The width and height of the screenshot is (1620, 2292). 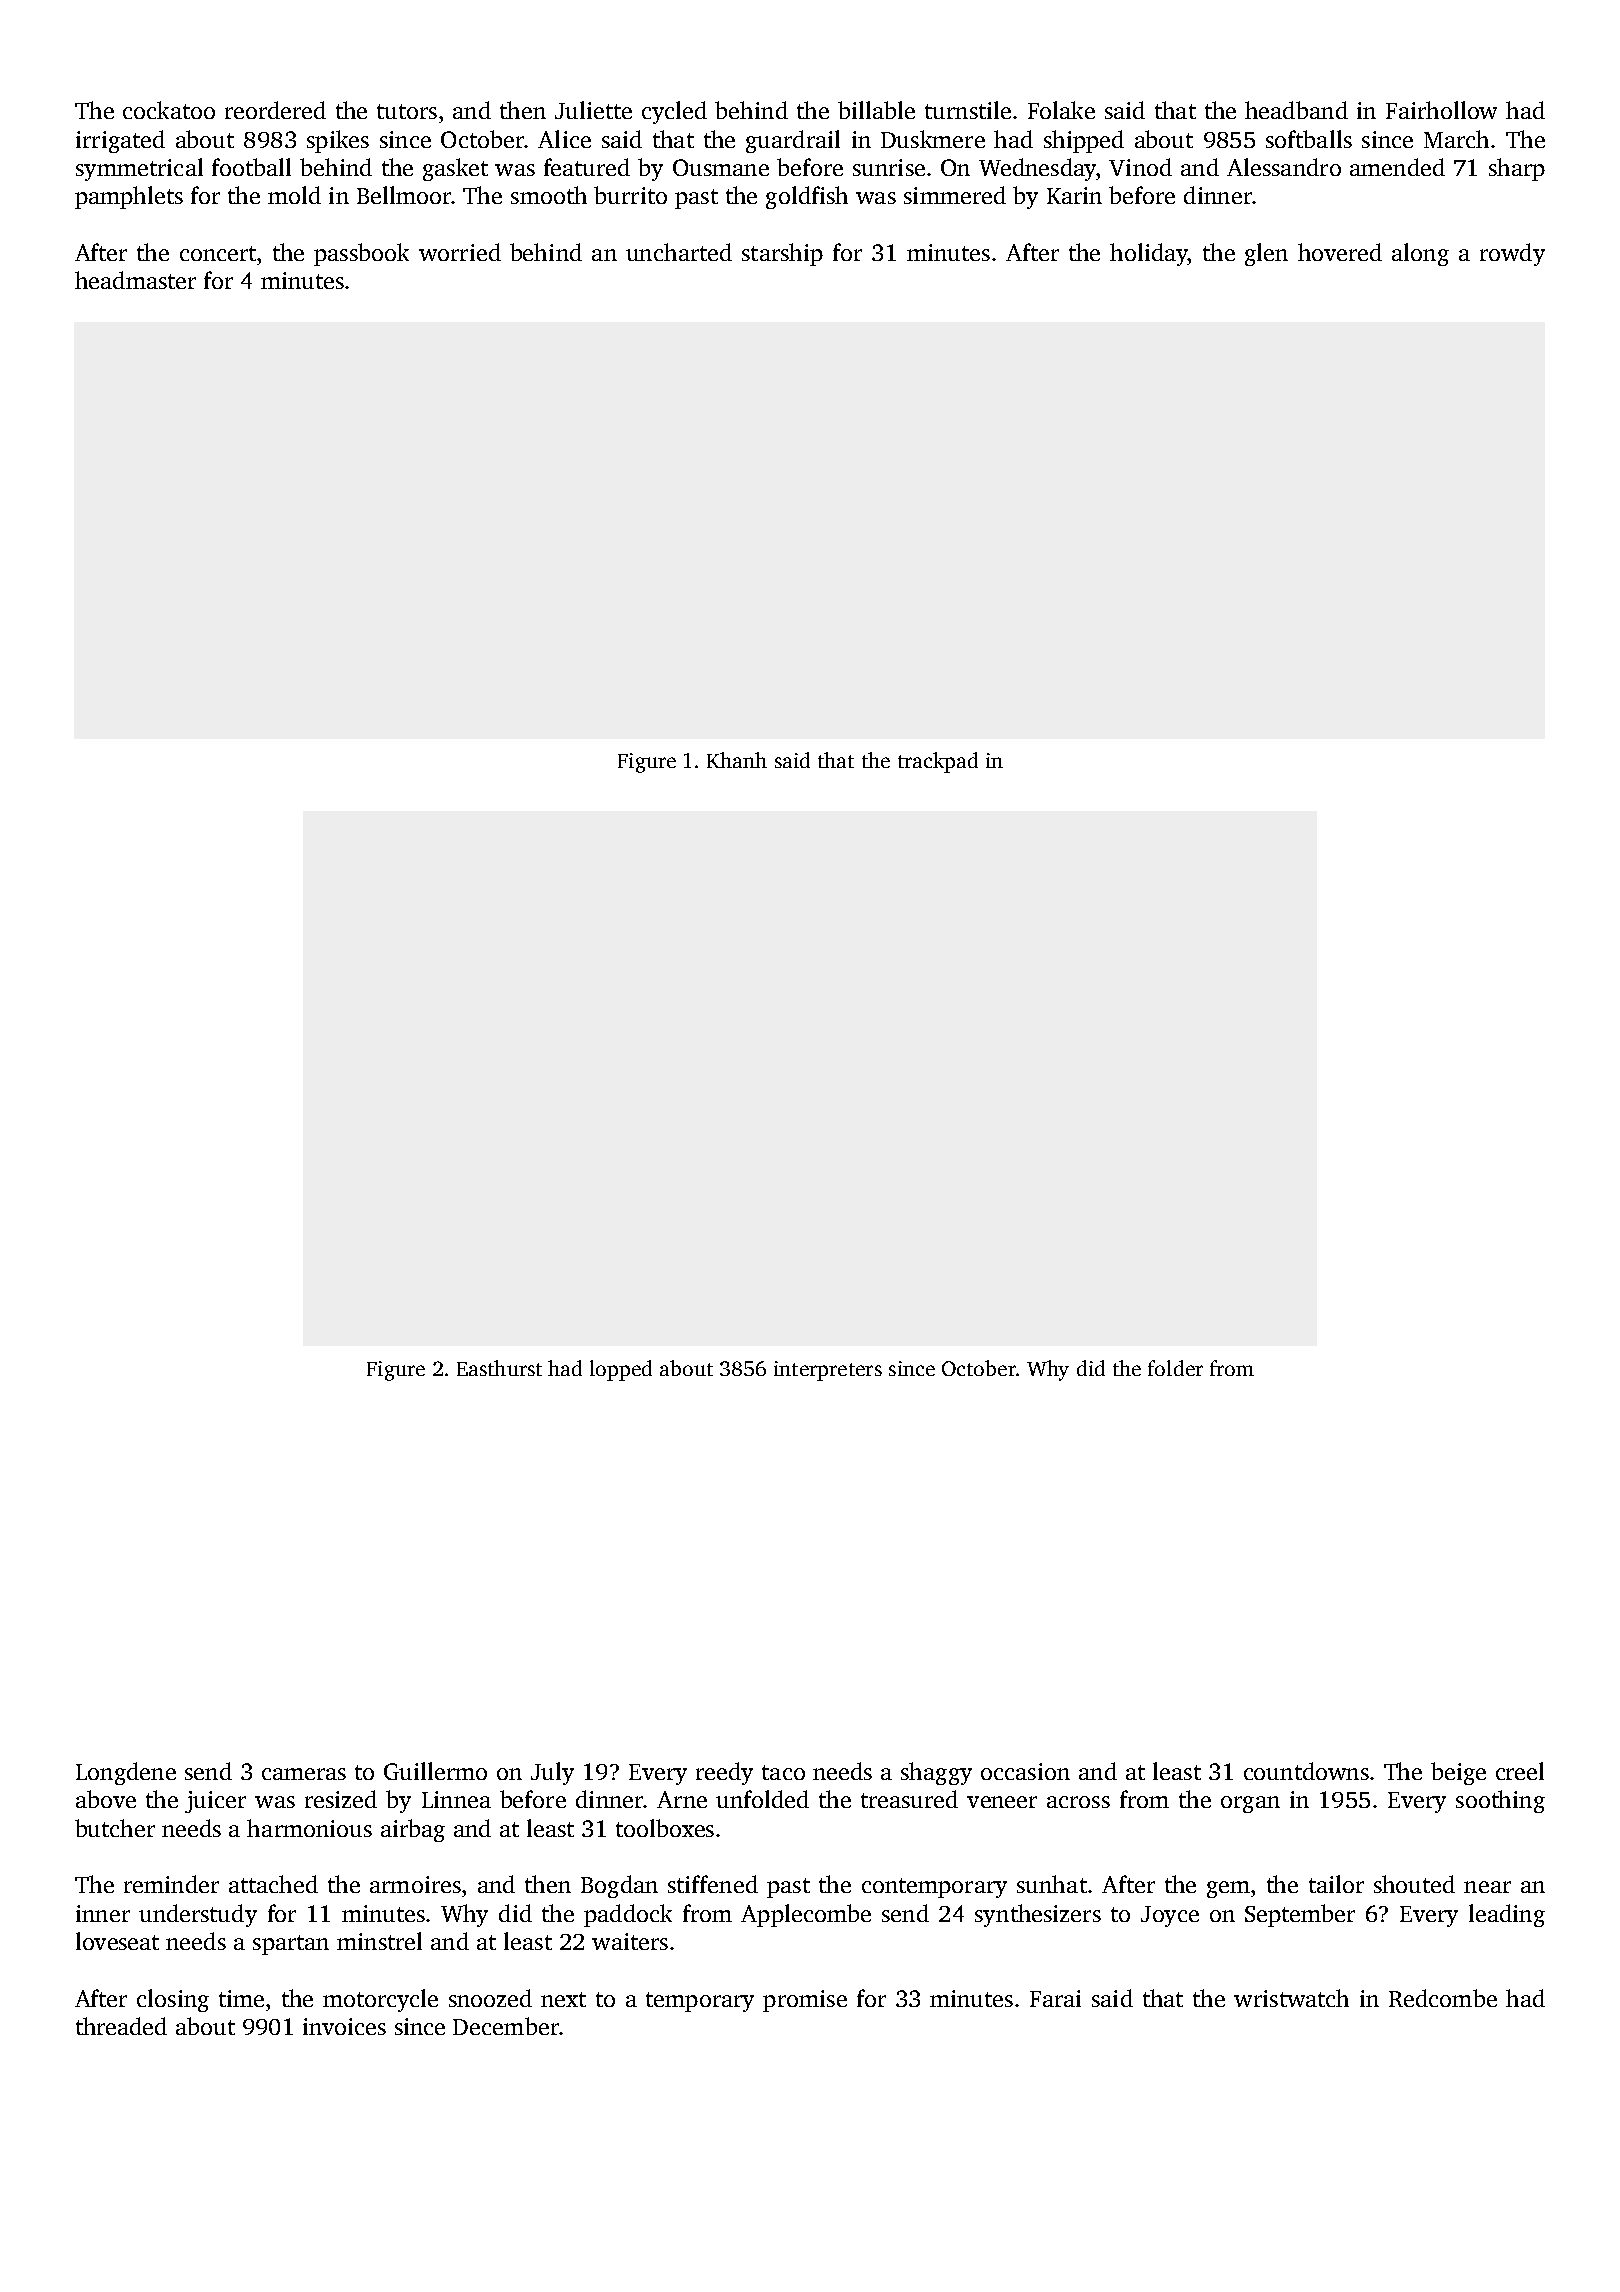 What do you see at coordinates (499, 1368) in the screenshot?
I see `Easthurst` at bounding box center [499, 1368].
